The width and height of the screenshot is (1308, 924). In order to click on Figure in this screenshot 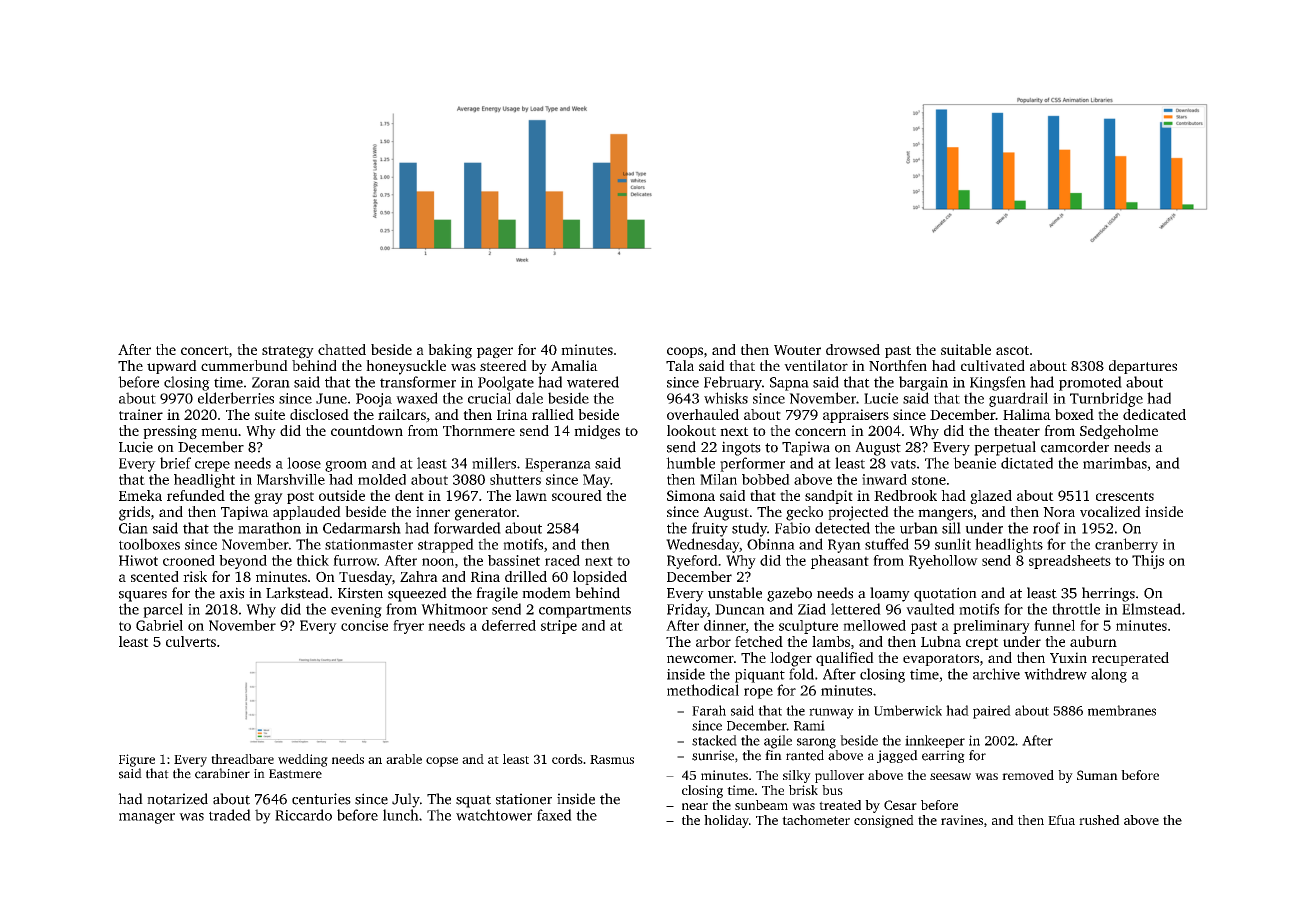, I will do `click(137, 760)`.
